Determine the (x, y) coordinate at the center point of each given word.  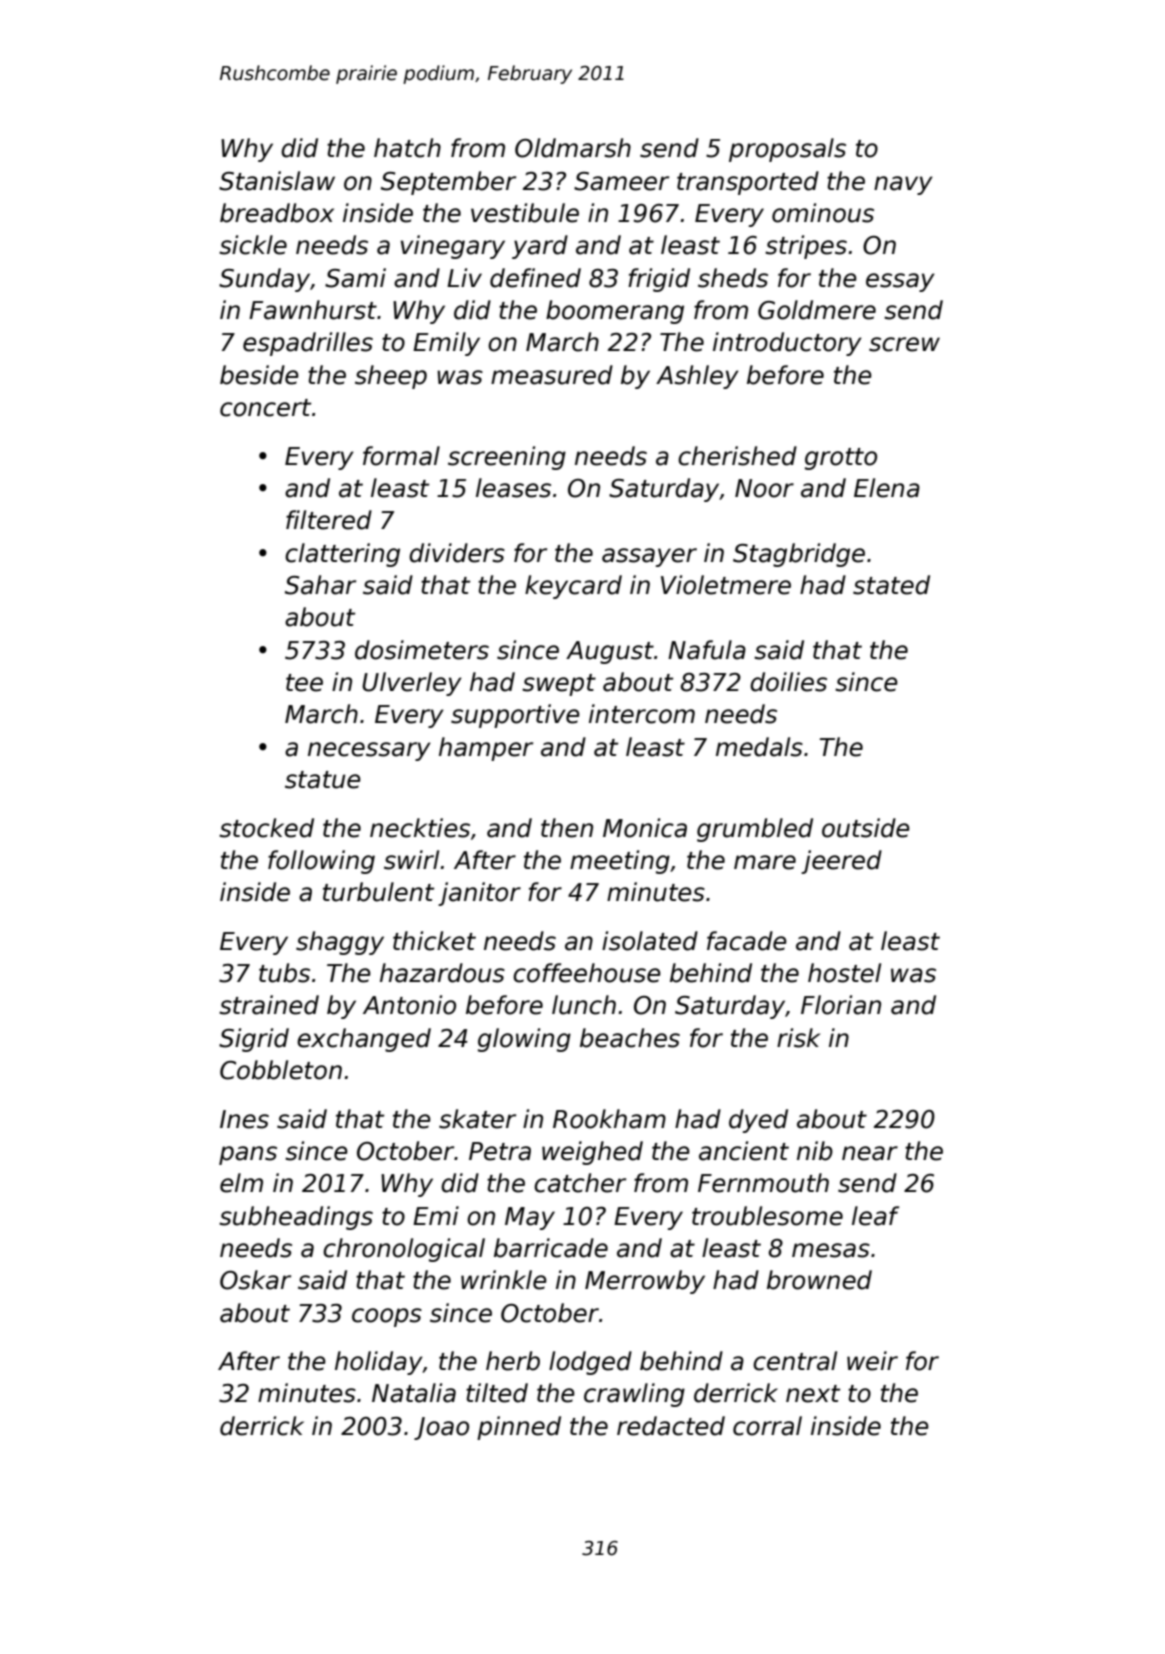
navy (903, 185)
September (448, 183)
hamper (486, 749)
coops (387, 1317)
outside (866, 828)
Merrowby (645, 1282)
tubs (284, 973)
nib (815, 1151)
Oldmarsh (573, 148)
